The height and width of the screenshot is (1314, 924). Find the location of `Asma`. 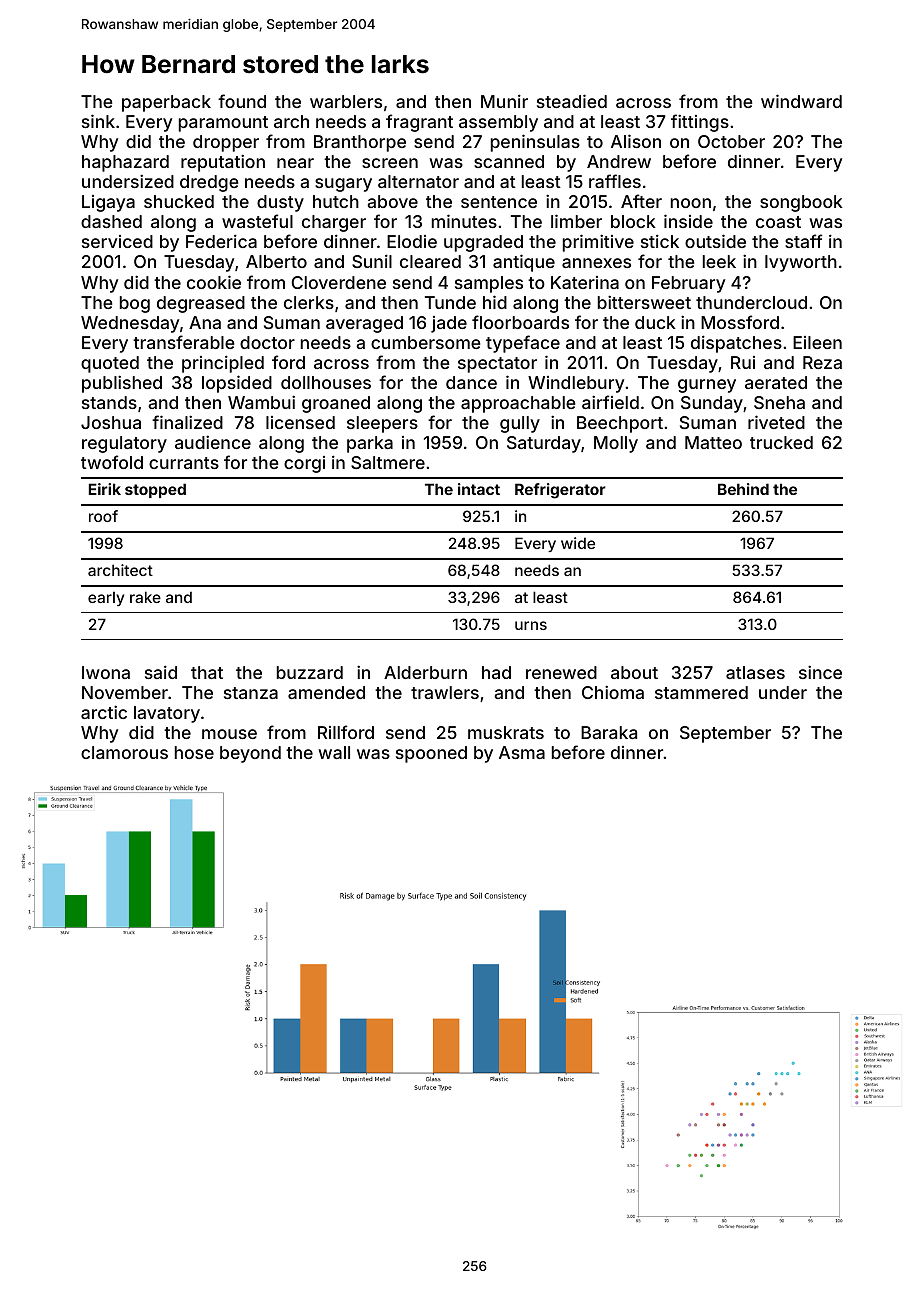

Asma is located at coordinates (522, 752).
